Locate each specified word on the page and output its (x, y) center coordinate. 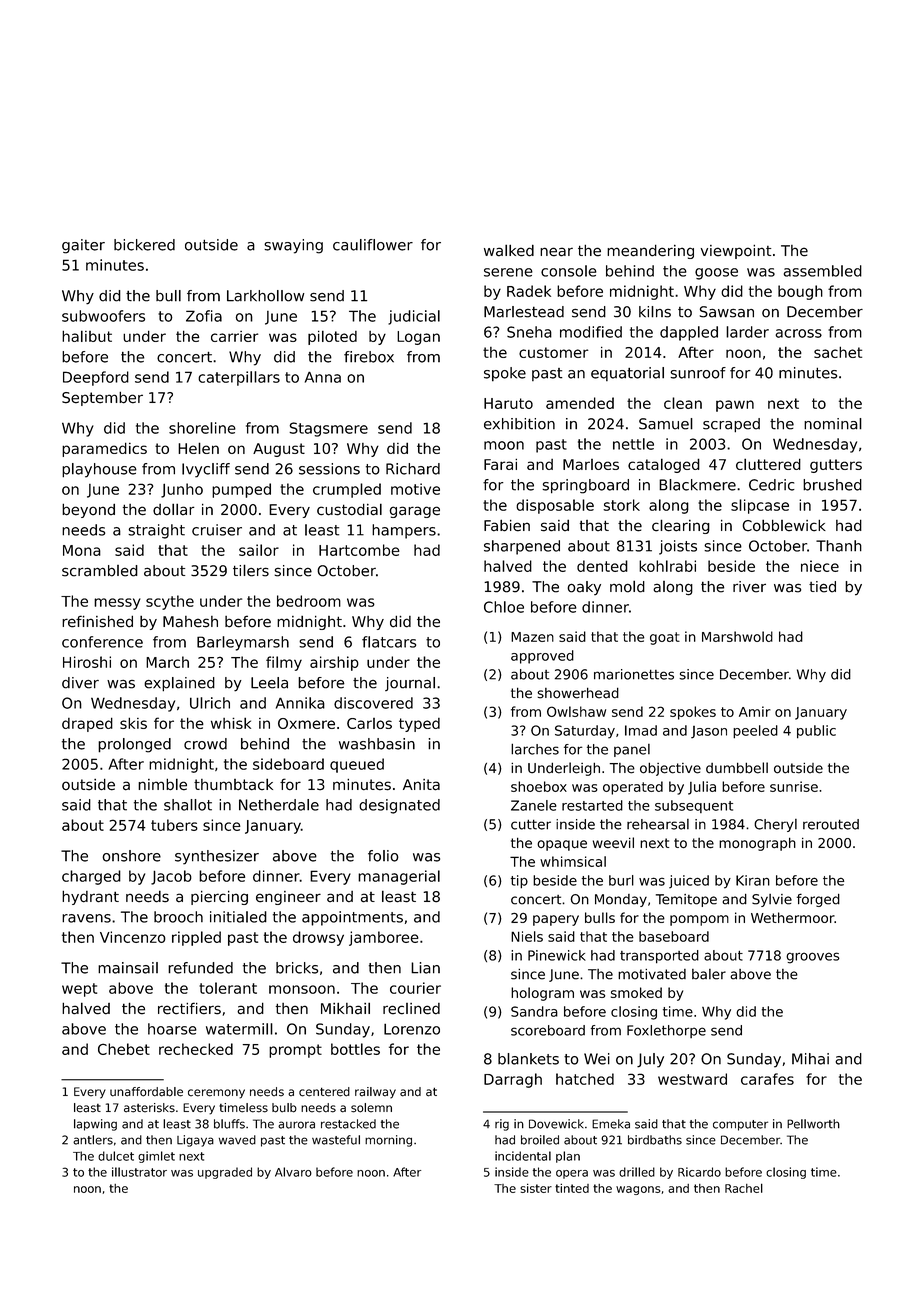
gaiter (83, 246)
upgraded (225, 1173)
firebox (369, 357)
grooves (813, 958)
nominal (833, 424)
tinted (572, 1188)
